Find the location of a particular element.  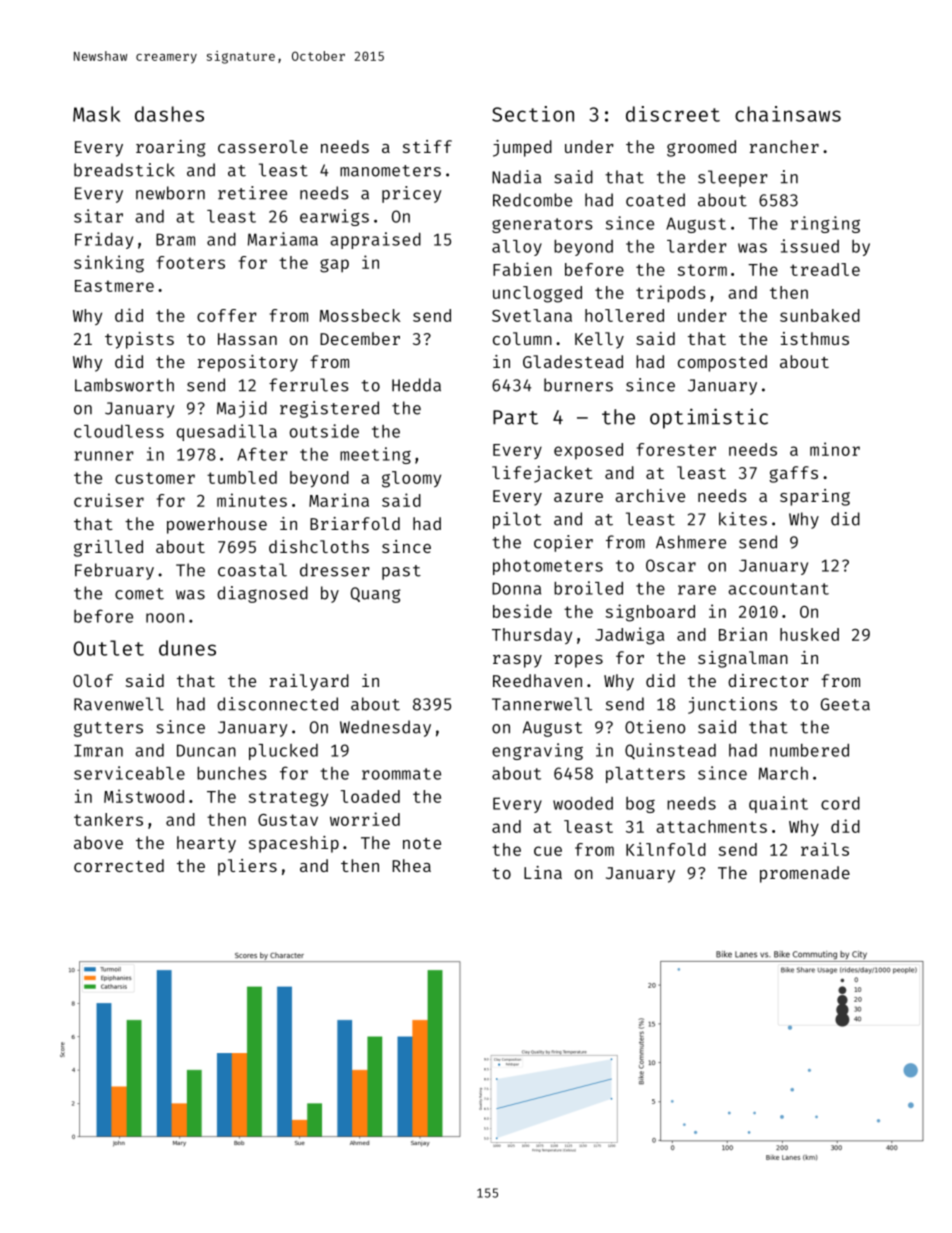

past is located at coordinates (401, 572).
